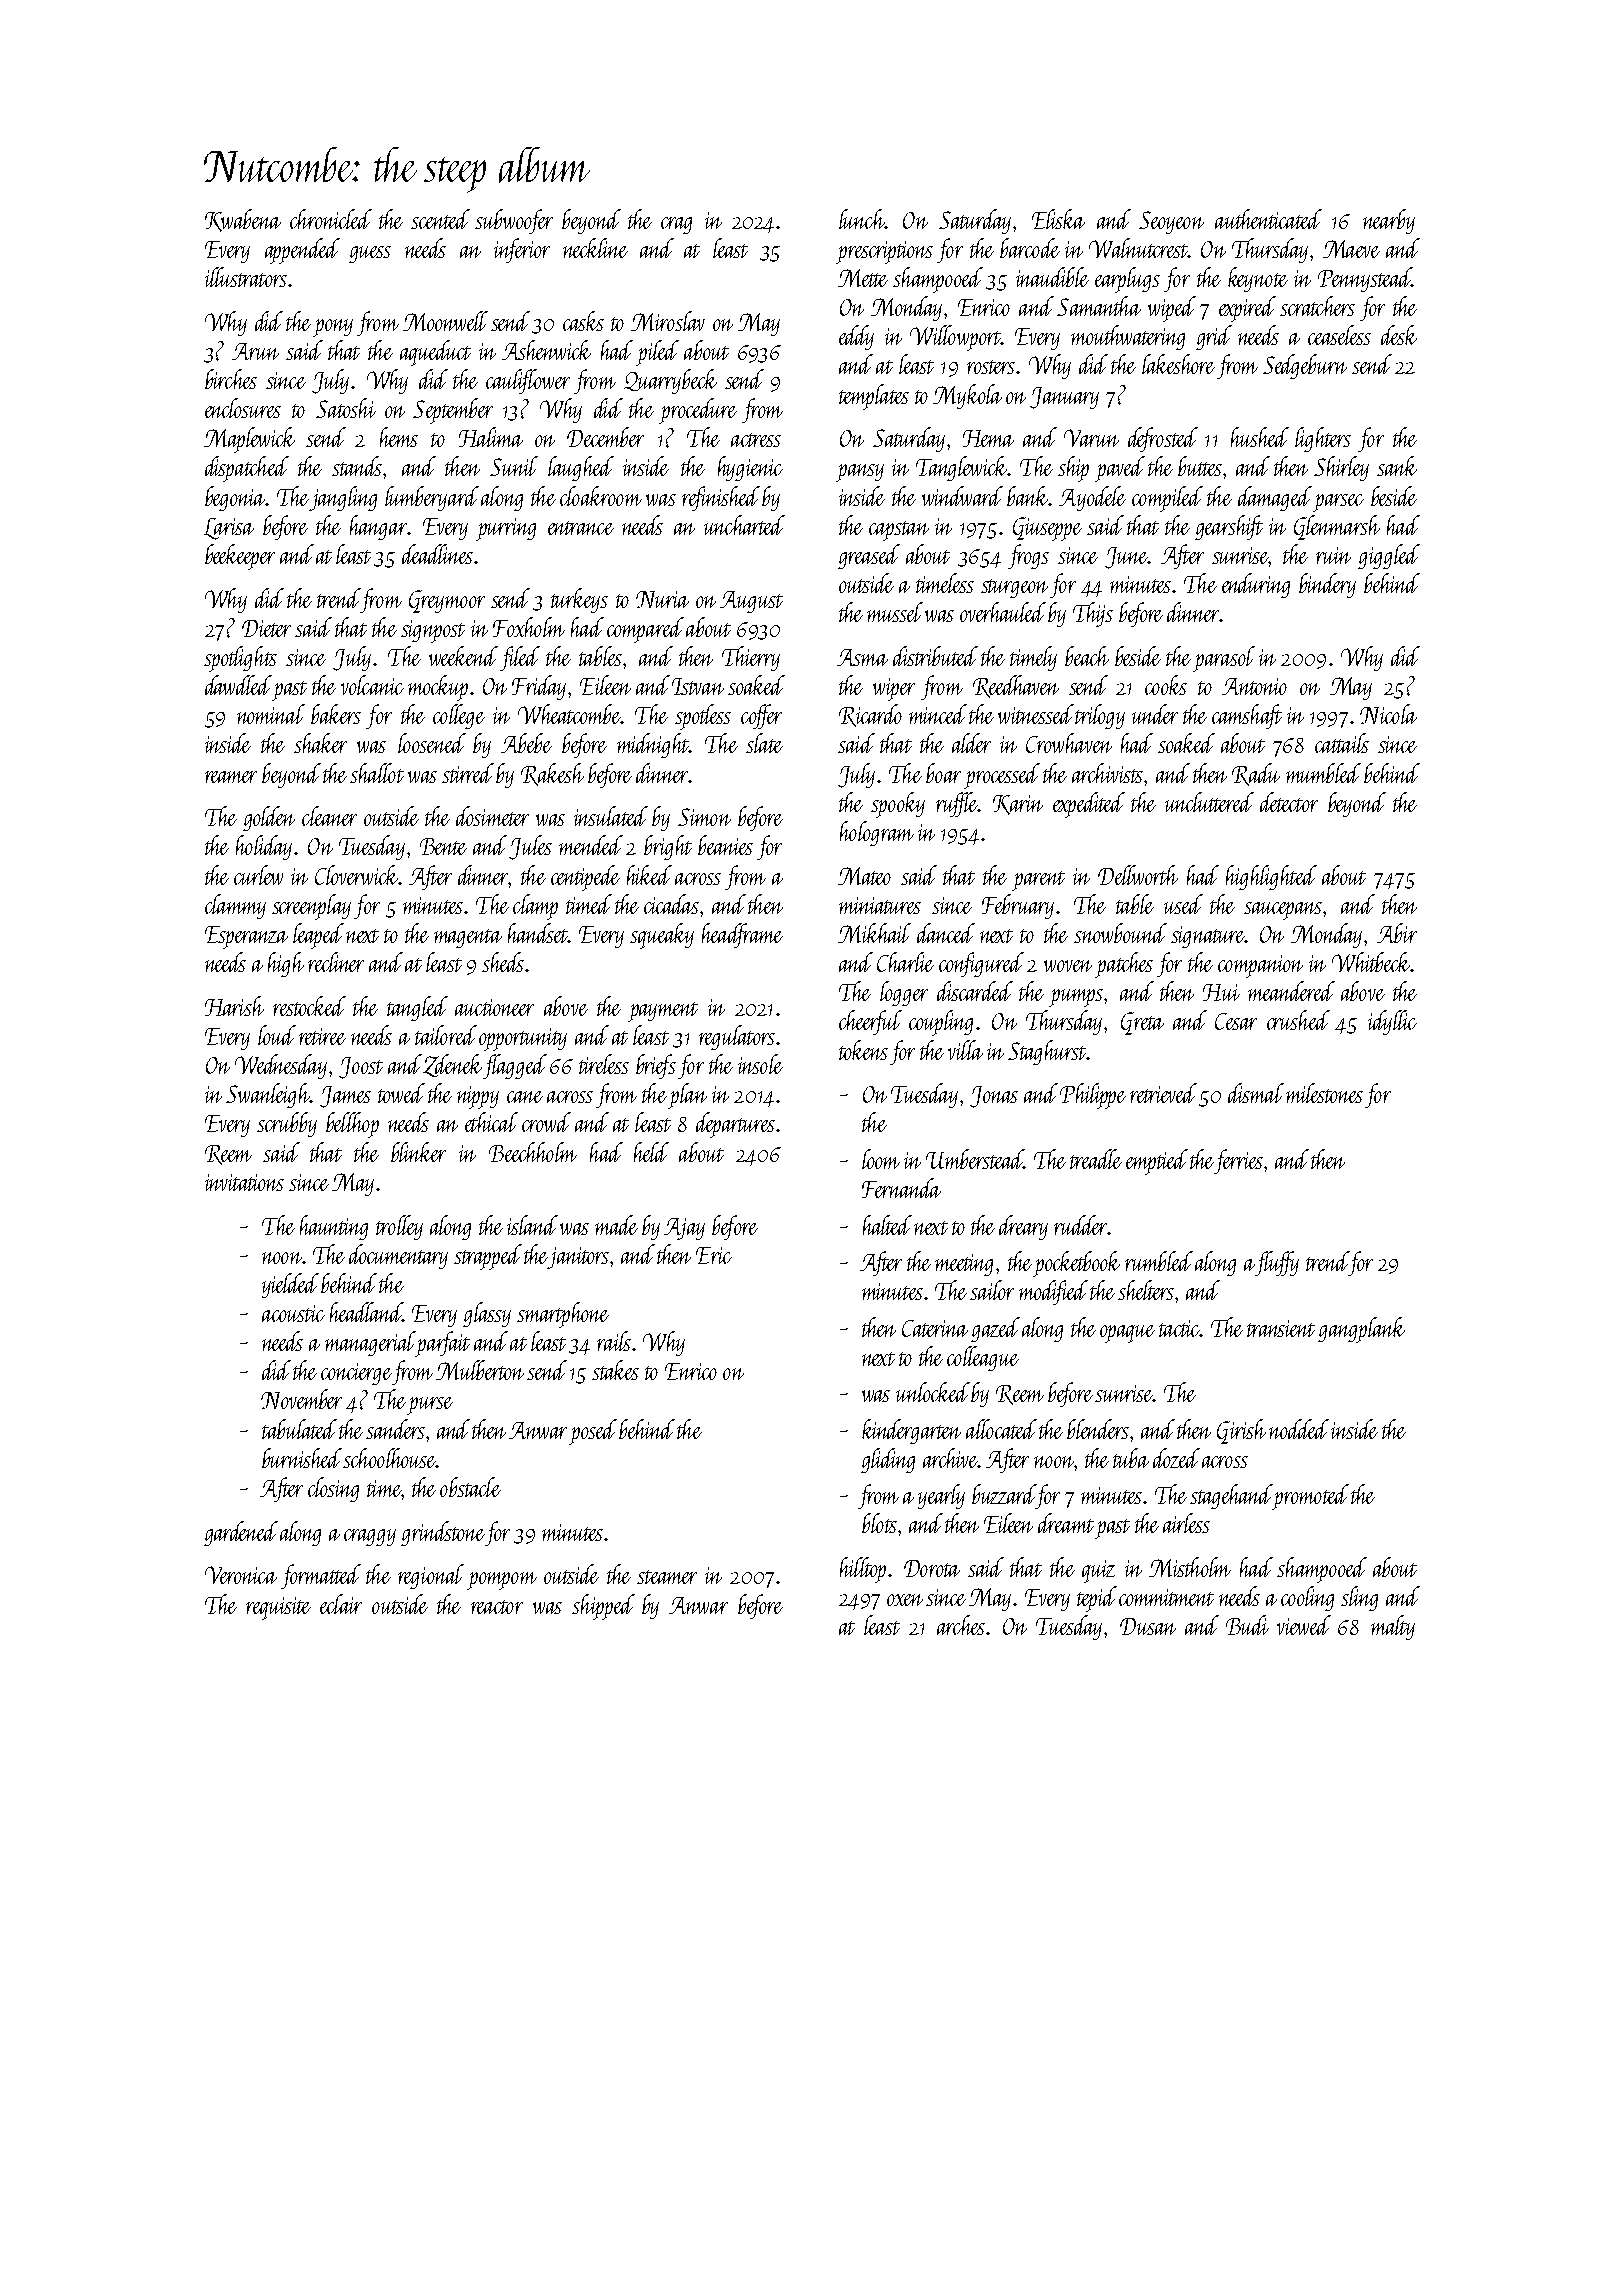 The width and height of the screenshot is (1620, 2292). What do you see at coordinates (1058, 219) in the screenshot?
I see `Eliska` at bounding box center [1058, 219].
